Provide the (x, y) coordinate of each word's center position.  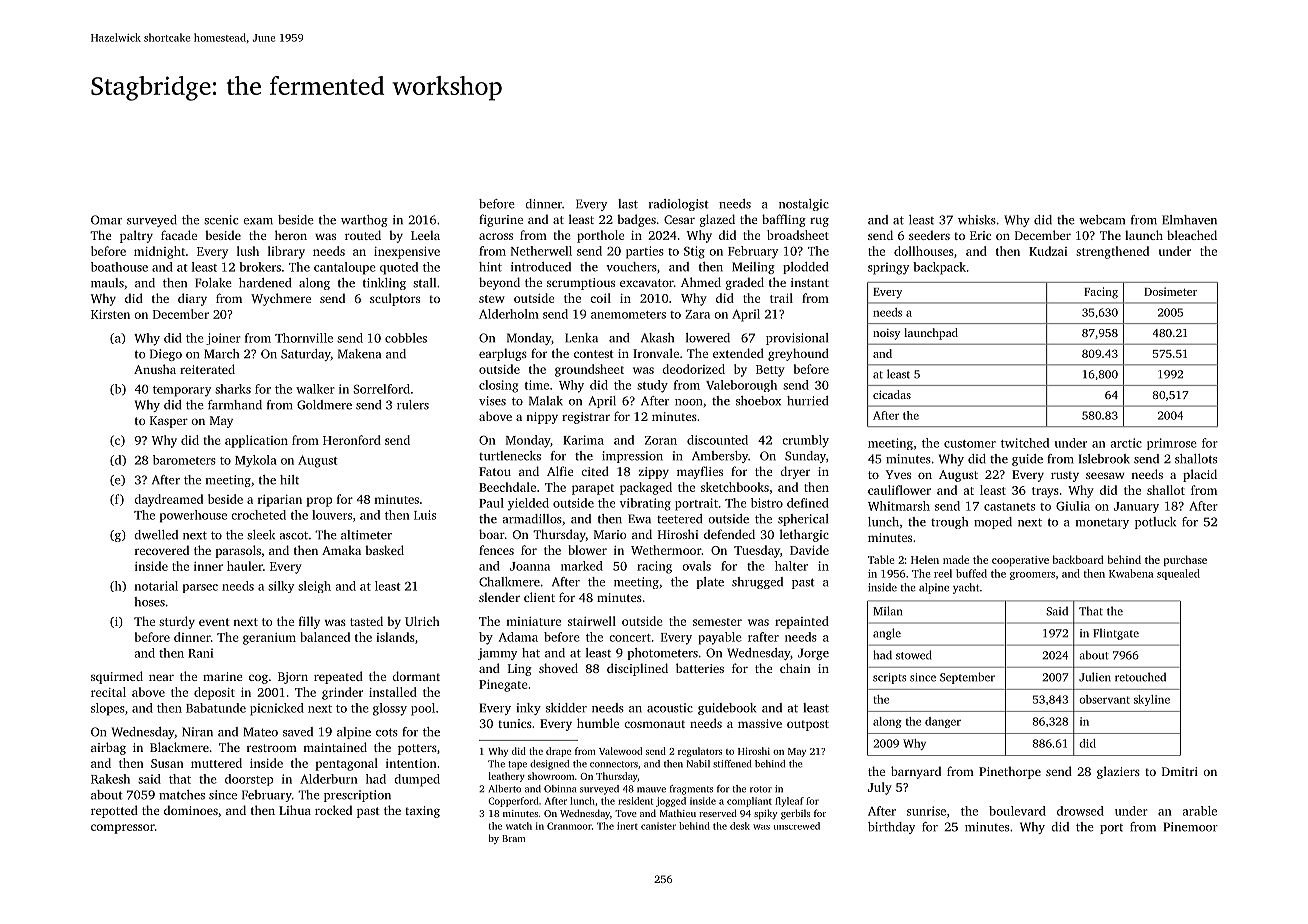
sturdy (177, 622)
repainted (802, 622)
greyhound (798, 354)
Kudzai (1048, 251)
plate (710, 583)
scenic (221, 220)
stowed (914, 655)
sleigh (314, 587)
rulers (413, 405)
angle (887, 634)
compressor (123, 829)
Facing (1101, 293)
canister (658, 826)
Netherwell (541, 251)
